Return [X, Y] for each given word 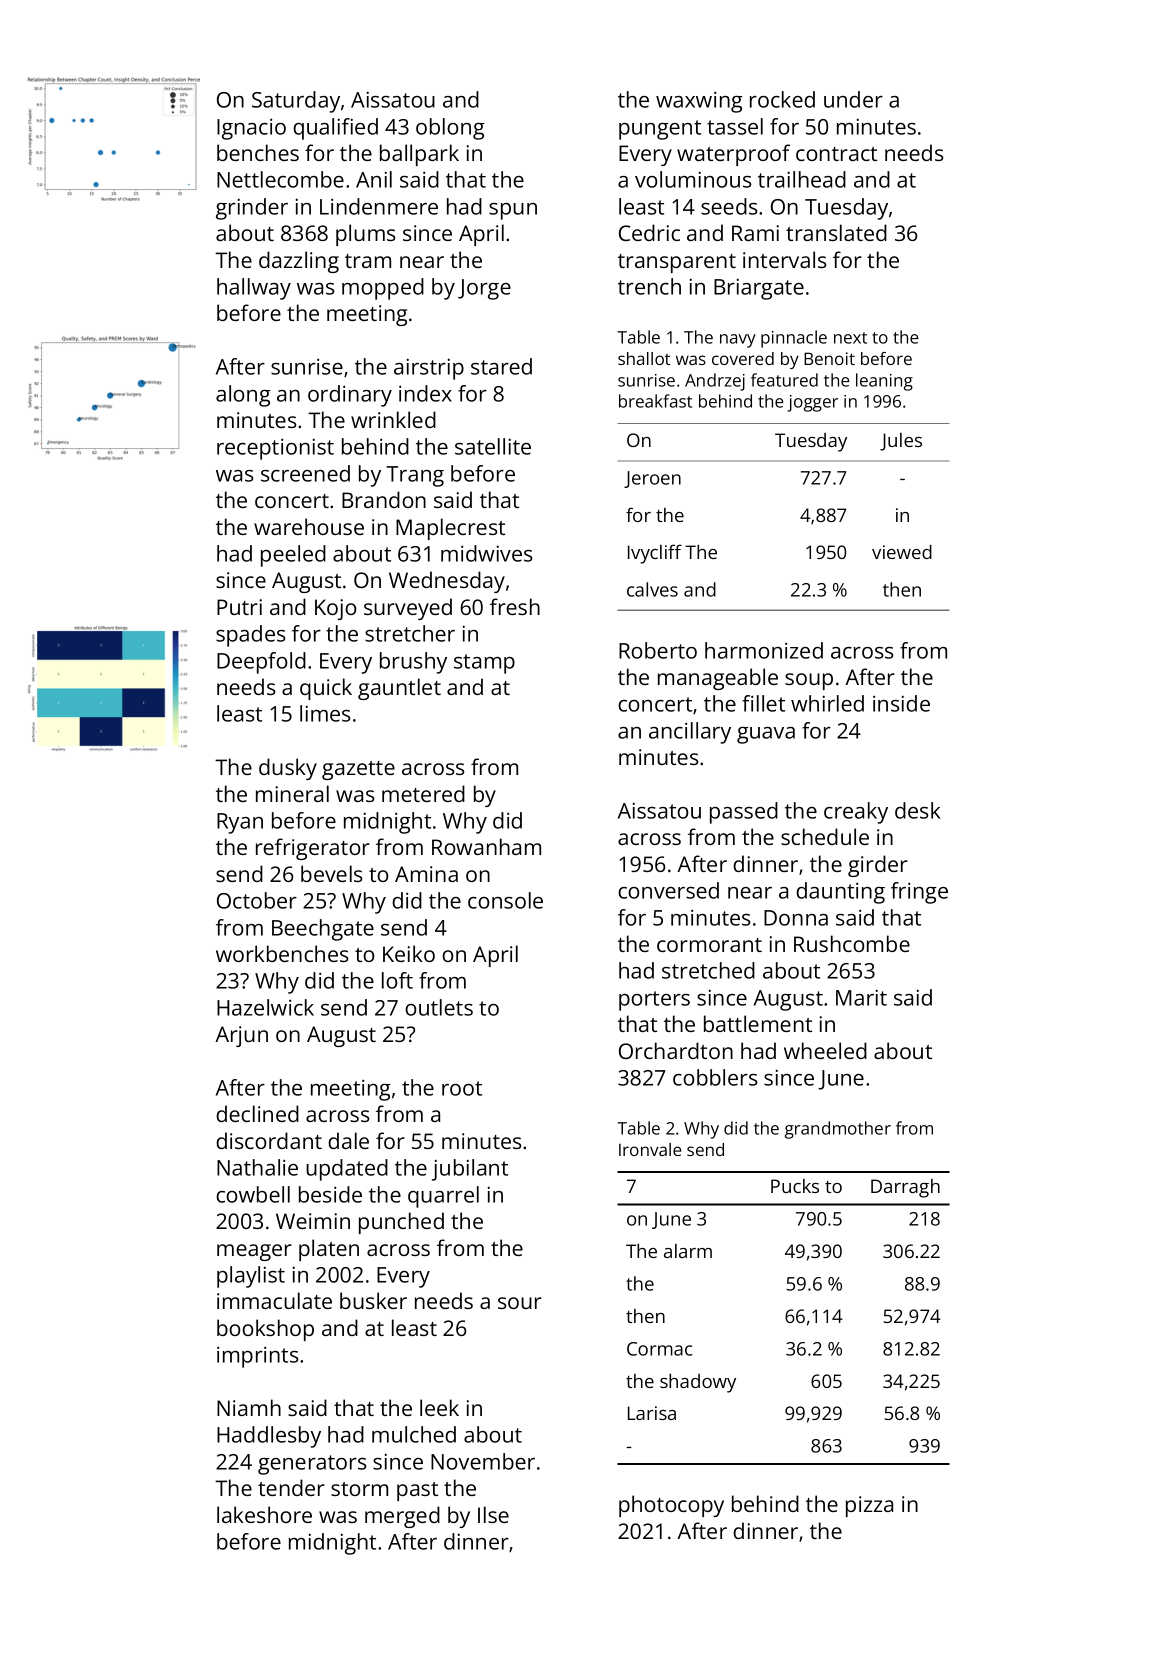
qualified [335, 129]
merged [402, 1517]
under [853, 99]
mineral [292, 793]
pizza [869, 1506]
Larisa [652, 1413]
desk [917, 810]
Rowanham [486, 846]
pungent [660, 130]
